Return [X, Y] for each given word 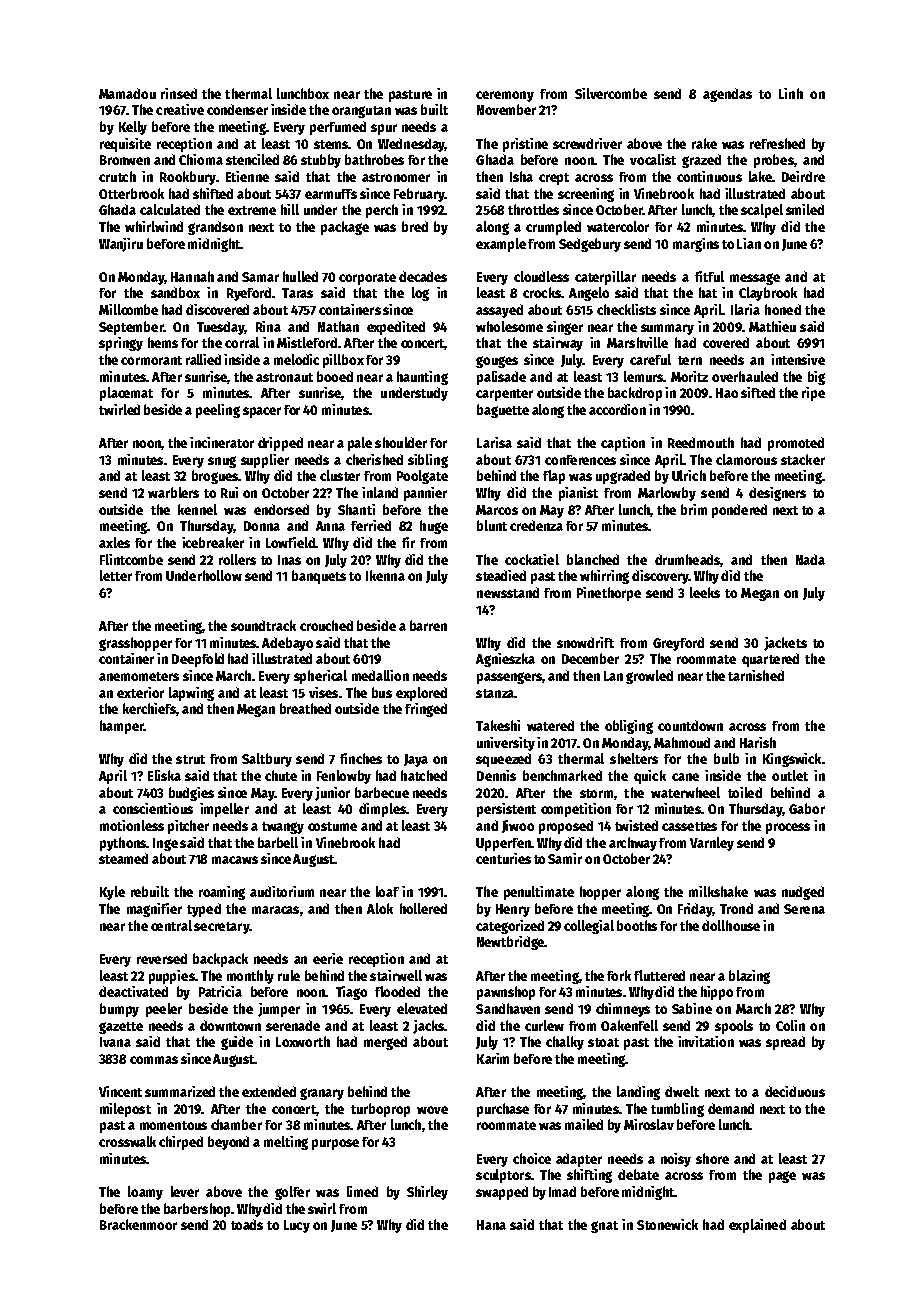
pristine [525, 145]
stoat [603, 1042]
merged [385, 1043]
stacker [803, 459]
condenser [237, 109]
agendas [727, 95]
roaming [222, 893]
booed [335, 376]
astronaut [284, 377]
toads [247, 1224]
